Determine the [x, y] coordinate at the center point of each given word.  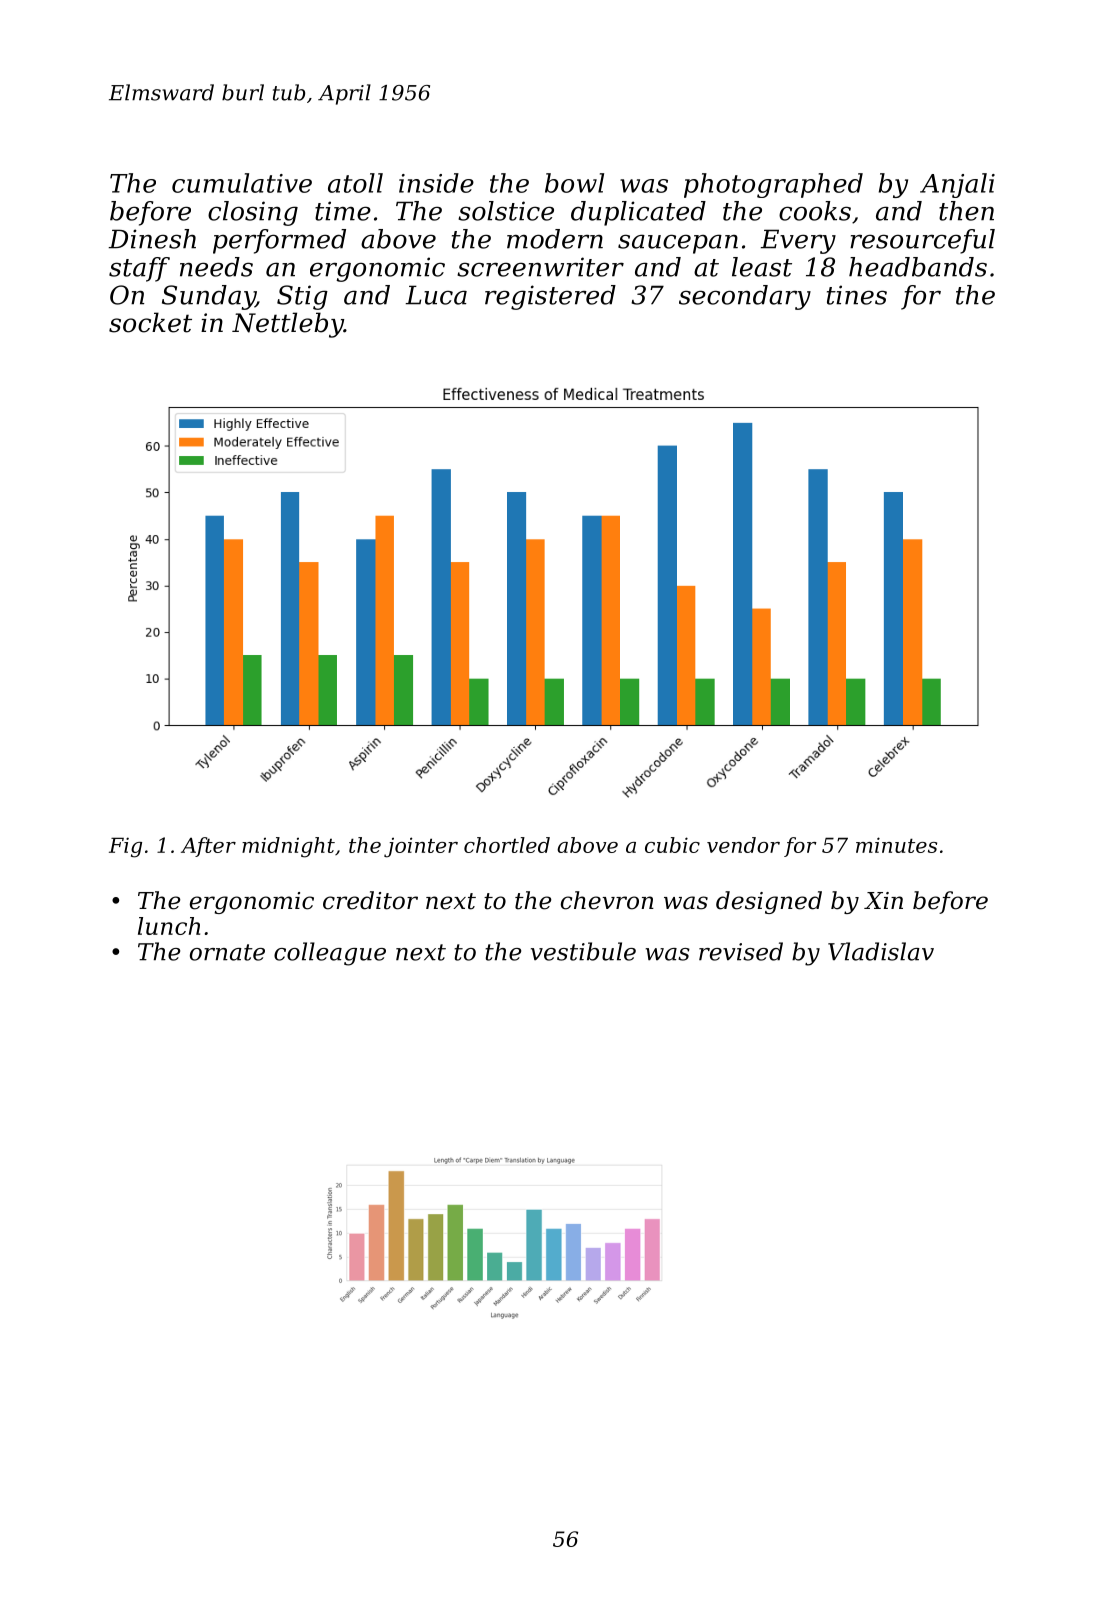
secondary [745, 297]
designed [769, 902]
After [208, 847]
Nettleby [288, 325]
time [343, 211]
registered [550, 297]
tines [857, 295]
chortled [507, 845]
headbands [918, 267]
